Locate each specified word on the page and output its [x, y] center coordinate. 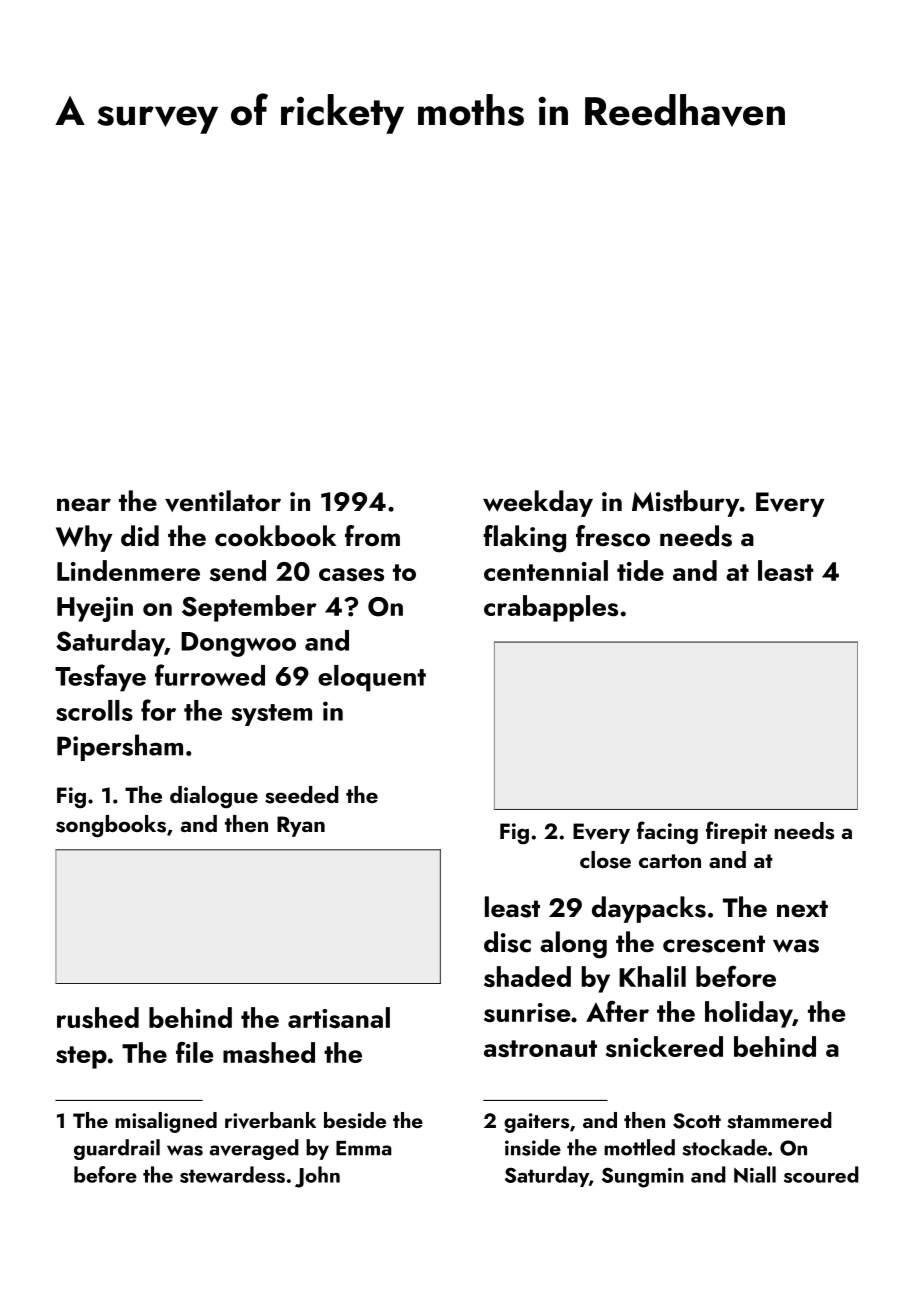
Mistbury [685, 503]
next [802, 909]
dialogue [214, 797]
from [372, 535]
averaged [254, 1149]
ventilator [223, 501]
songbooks [111, 826]
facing [667, 832]
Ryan [301, 826]
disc [507, 942]
